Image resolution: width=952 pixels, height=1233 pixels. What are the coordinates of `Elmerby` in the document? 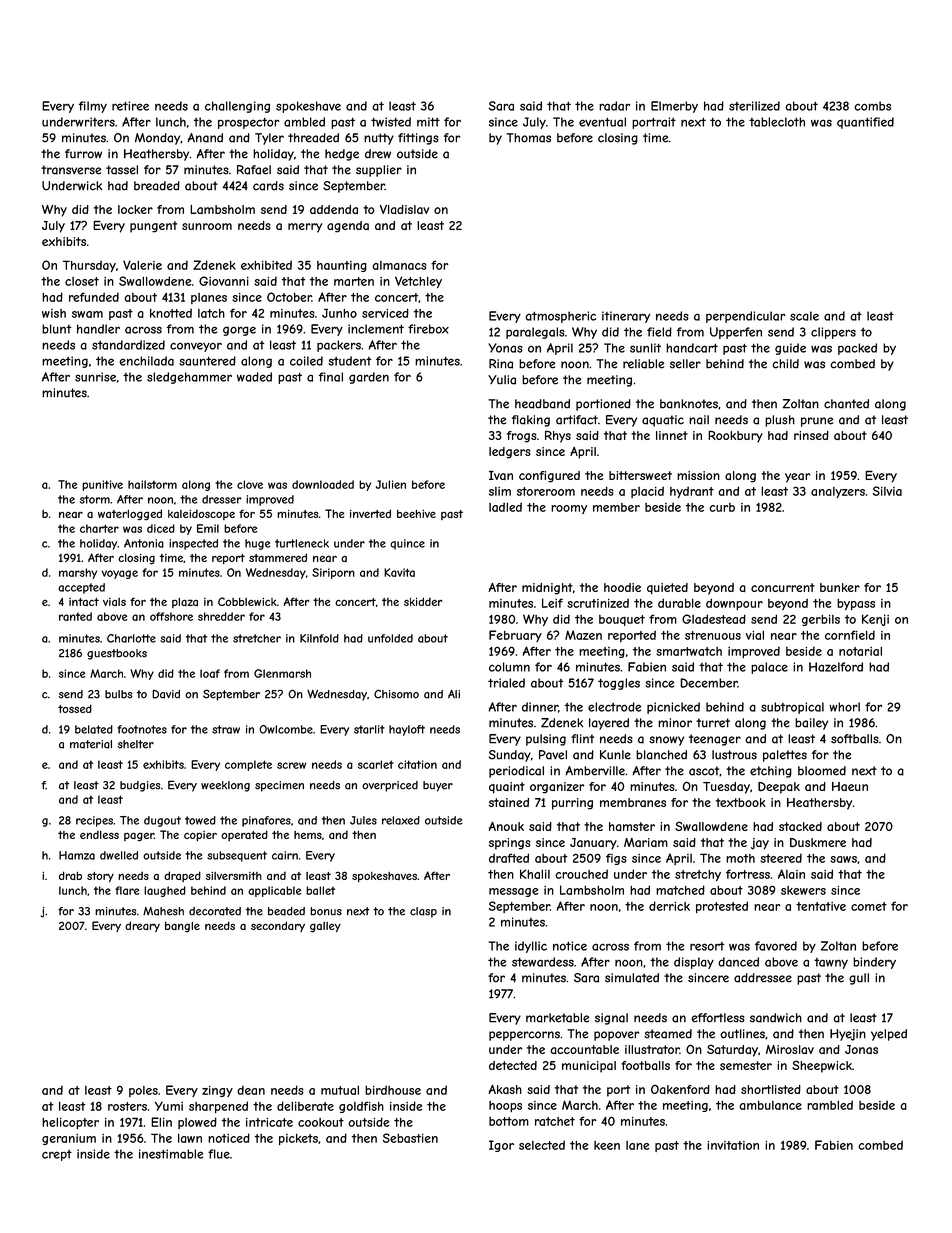 It's located at (674, 107).
